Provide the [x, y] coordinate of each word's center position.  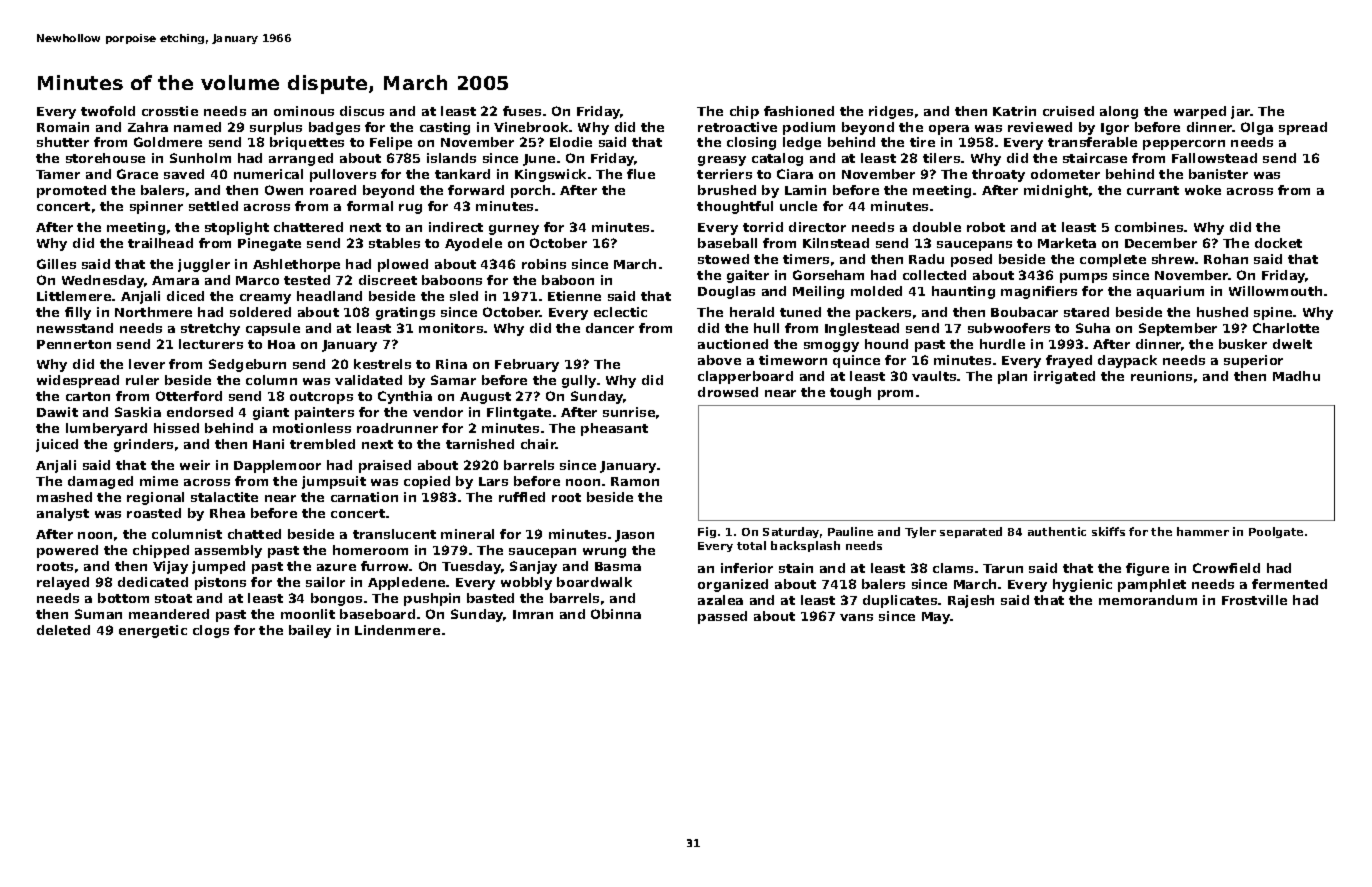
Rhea [227, 513]
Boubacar [1024, 312]
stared [1086, 312]
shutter [63, 142]
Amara [175, 280]
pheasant [614, 429]
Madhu [1296, 376]
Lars [493, 481]
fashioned [799, 111]
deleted [63, 630]
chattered [308, 227]
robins [544, 264]
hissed [176, 428]
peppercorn [1184, 145]
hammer [1203, 531]
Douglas [726, 292]
